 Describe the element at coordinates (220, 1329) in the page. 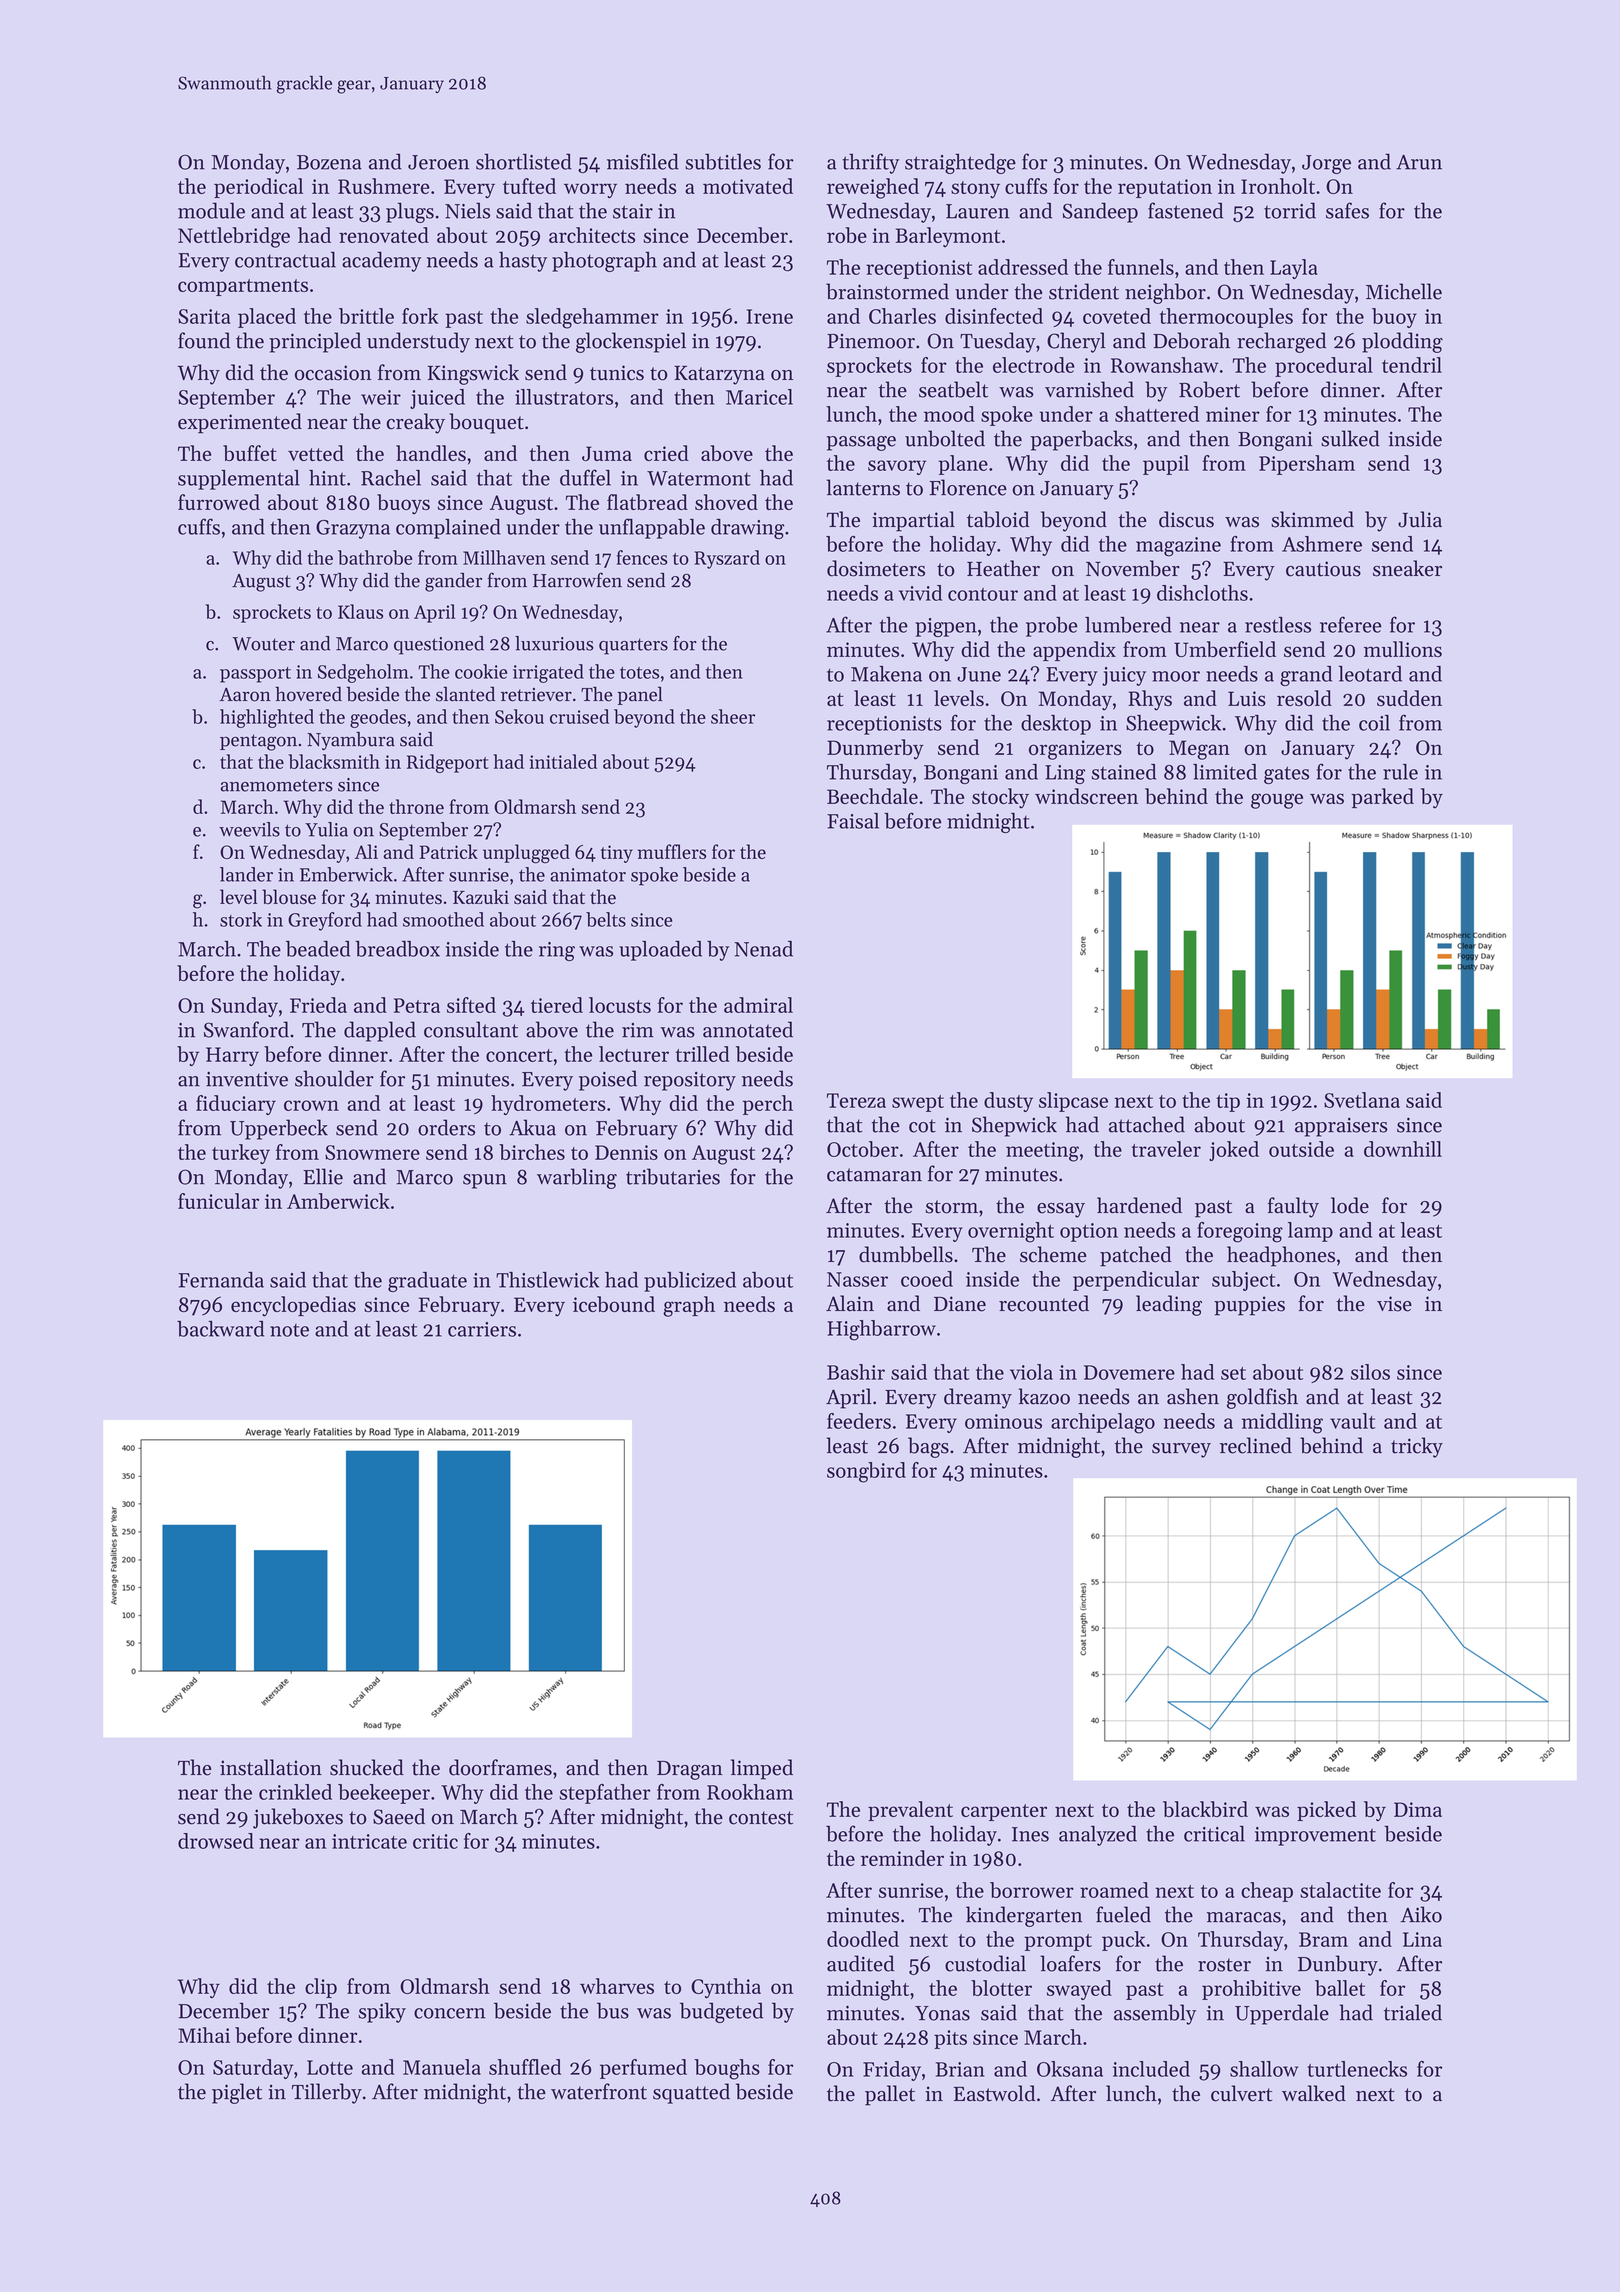

I see `backward` at that location.
